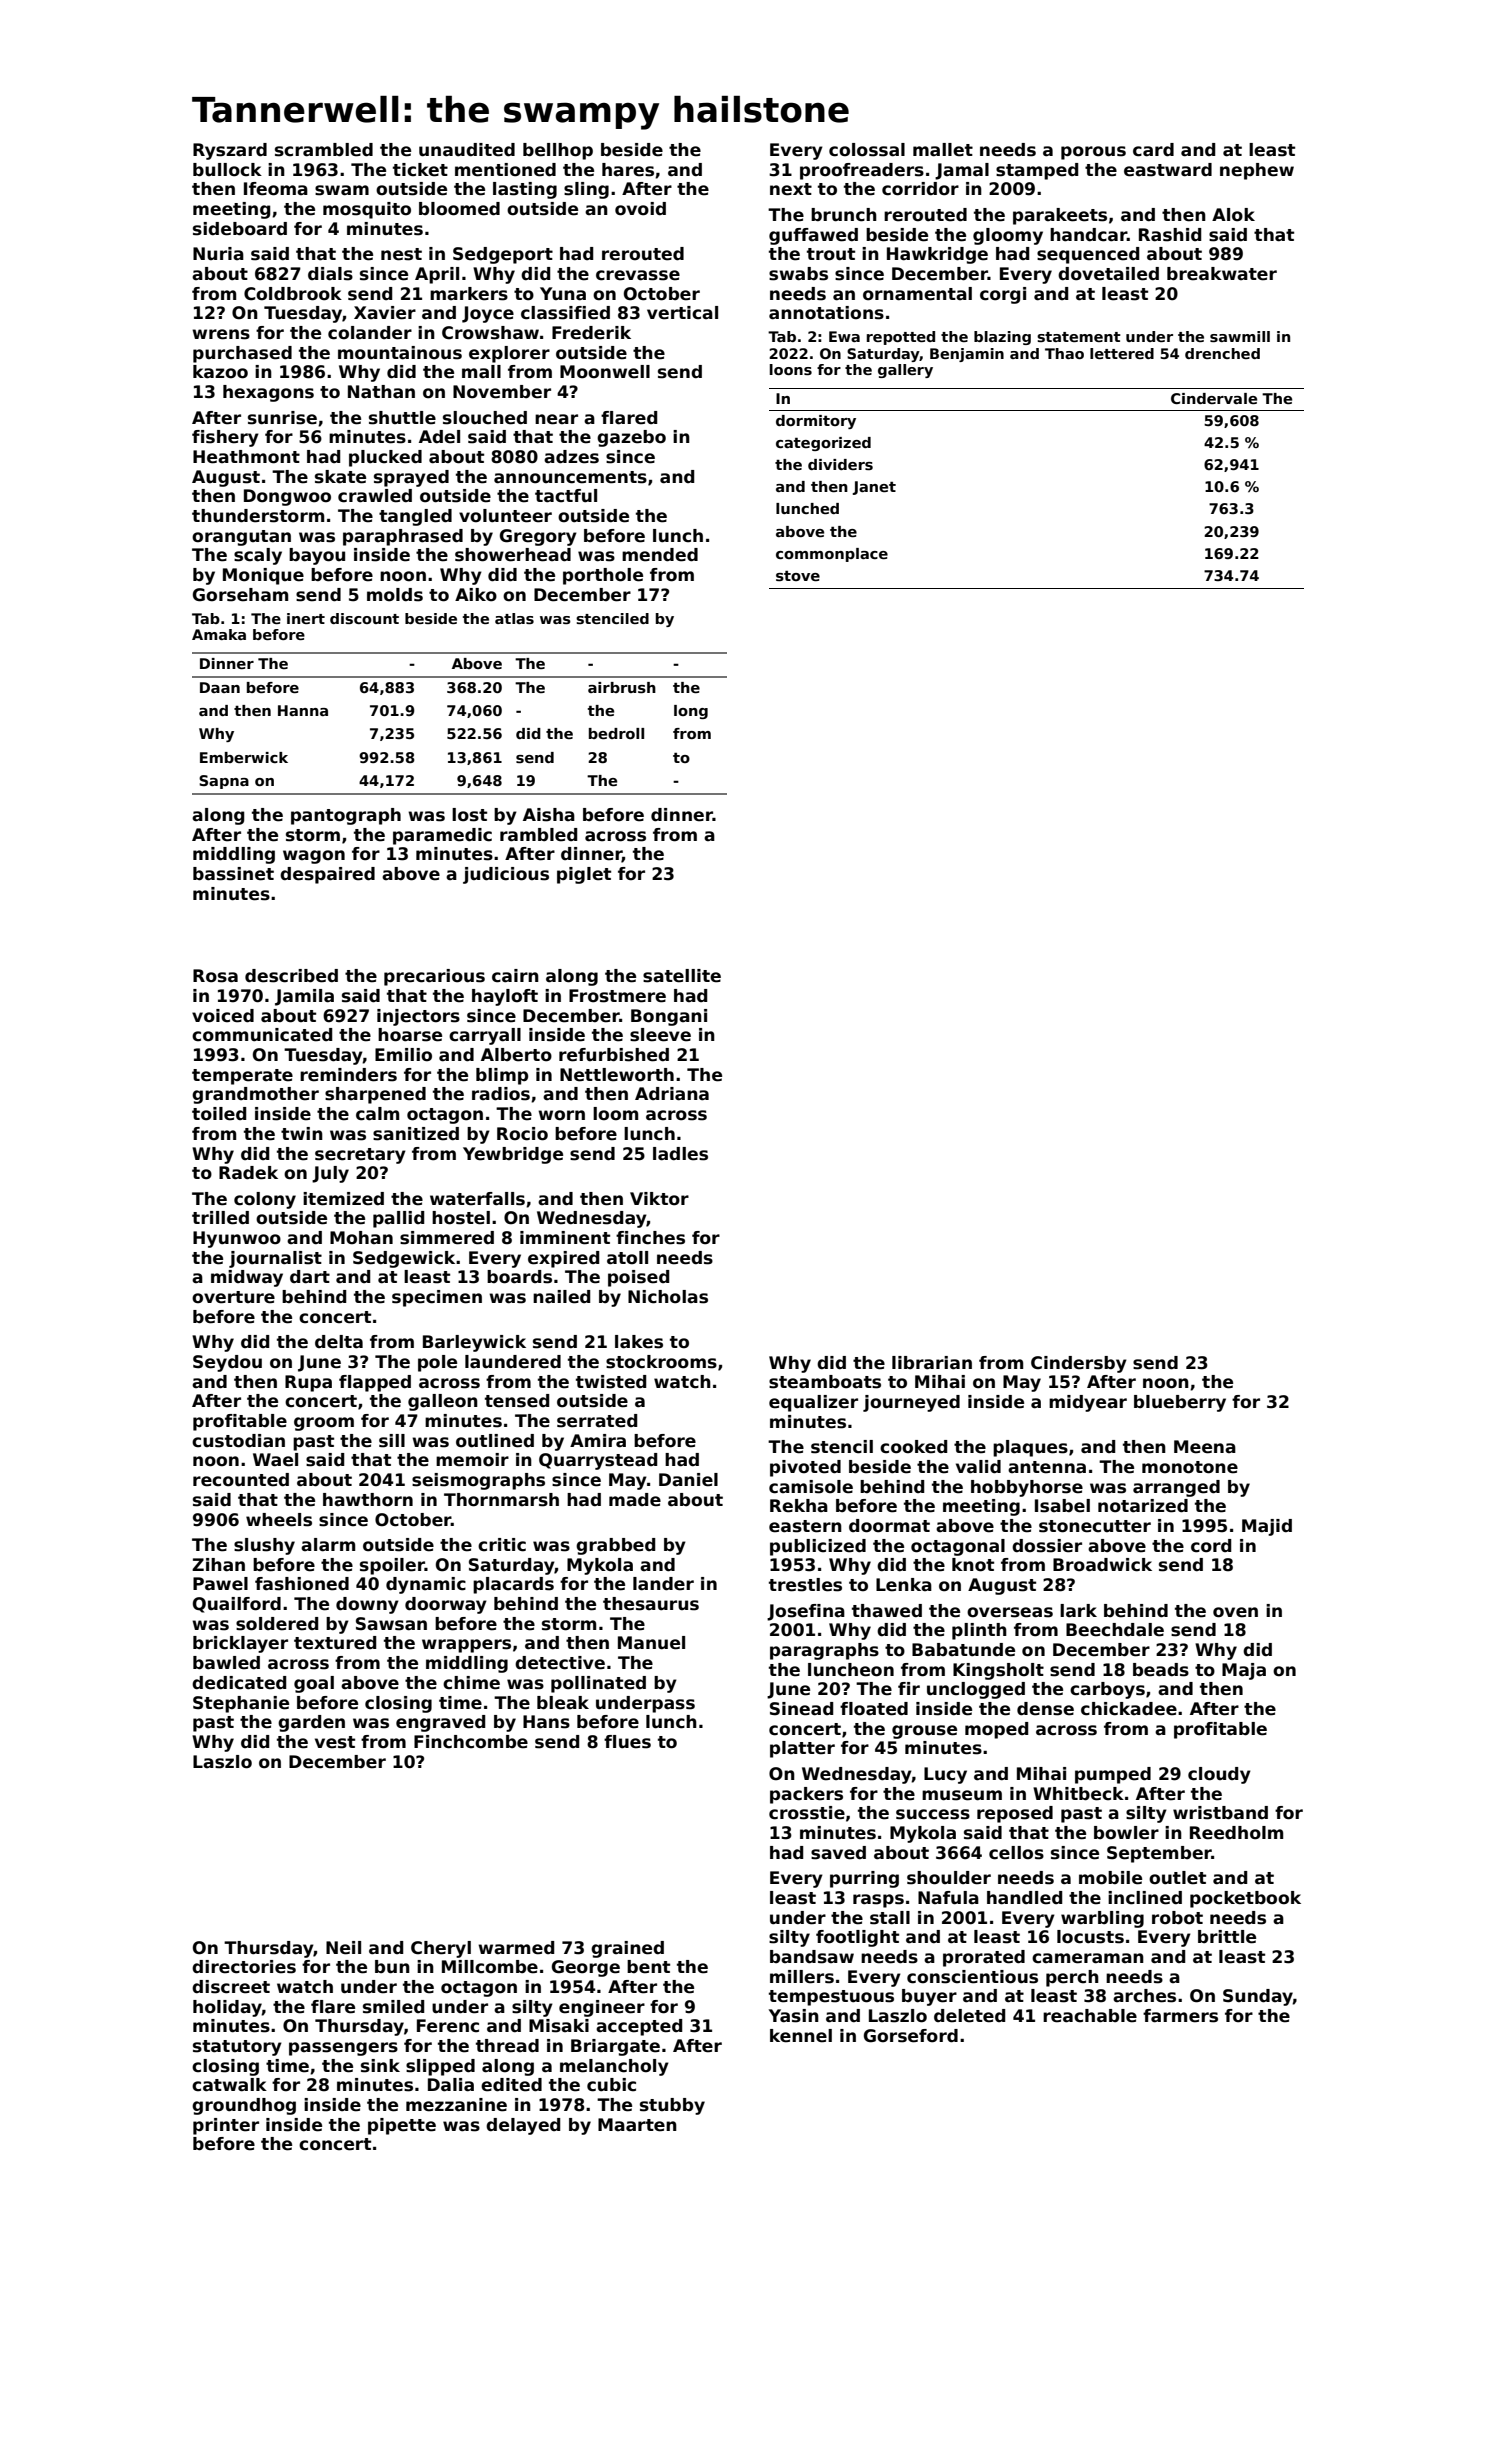 This page has width=1496, height=2464. Describe the element at coordinates (237, 2048) in the page. I see `statutory` at that location.
